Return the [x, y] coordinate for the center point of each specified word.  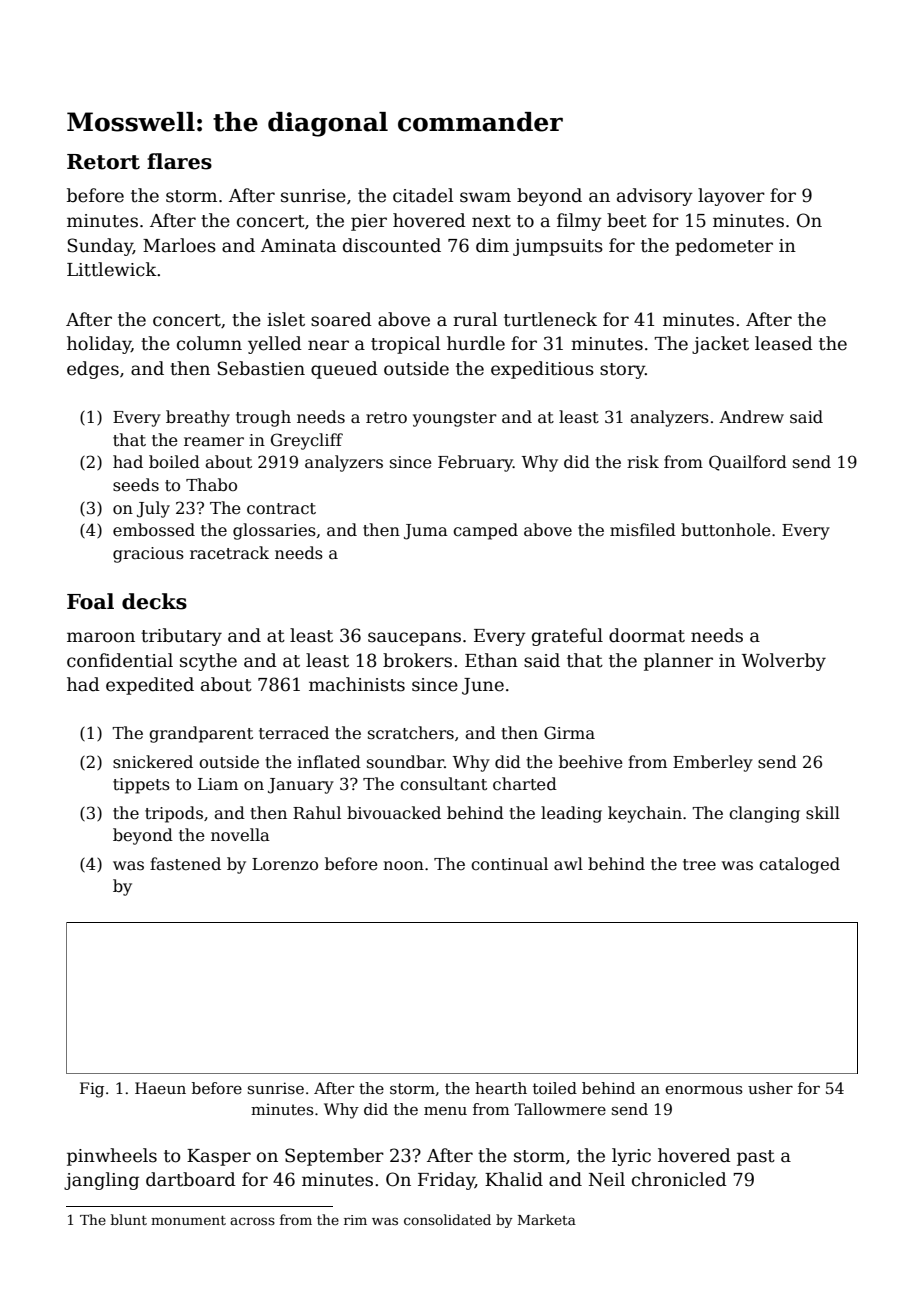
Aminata [298, 246]
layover [731, 197]
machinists [357, 684]
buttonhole [726, 530]
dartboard [191, 1179]
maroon [101, 637]
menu [445, 1111]
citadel [423, 195]
